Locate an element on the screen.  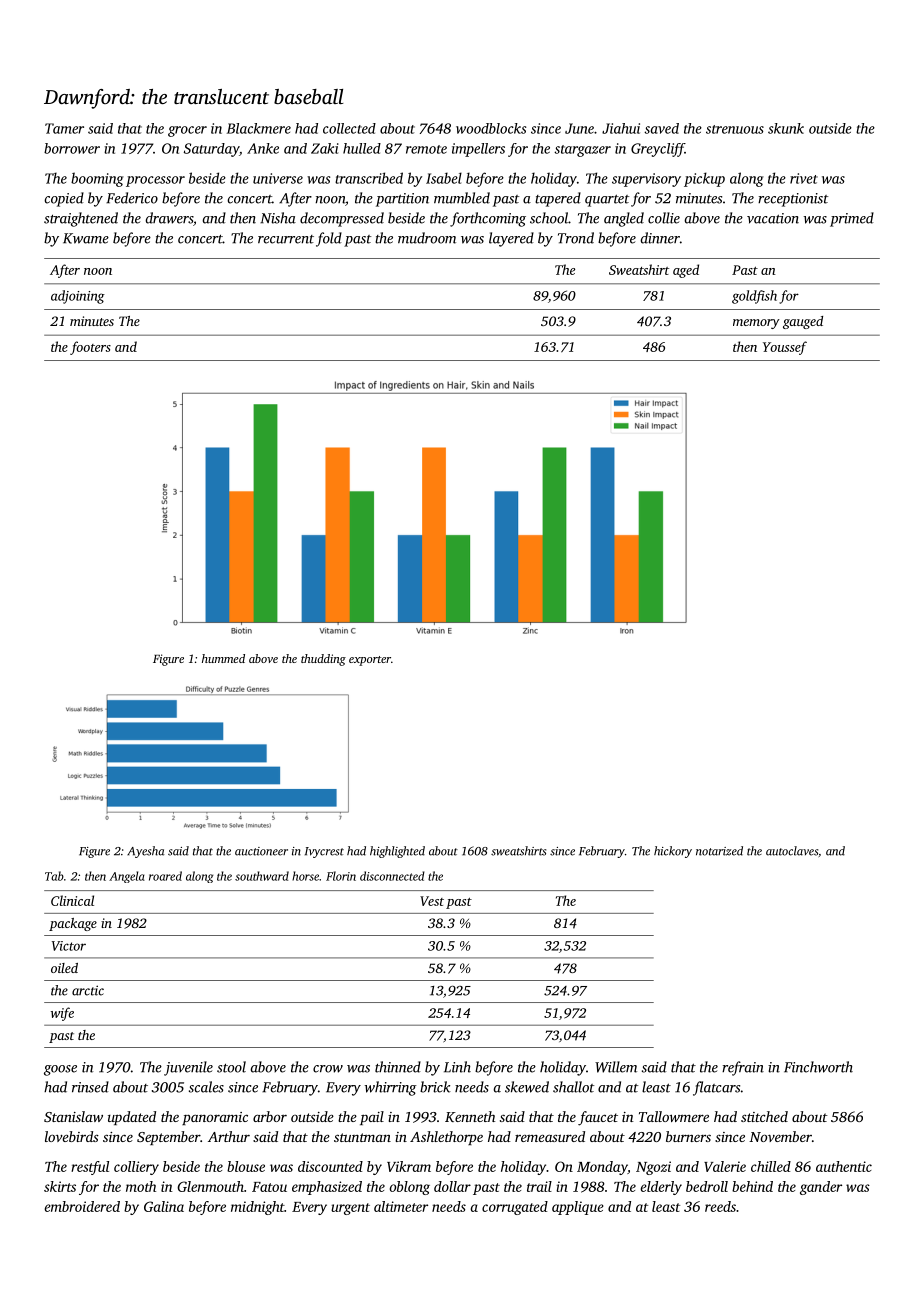
gauged is located at coordinates (803, 322).
